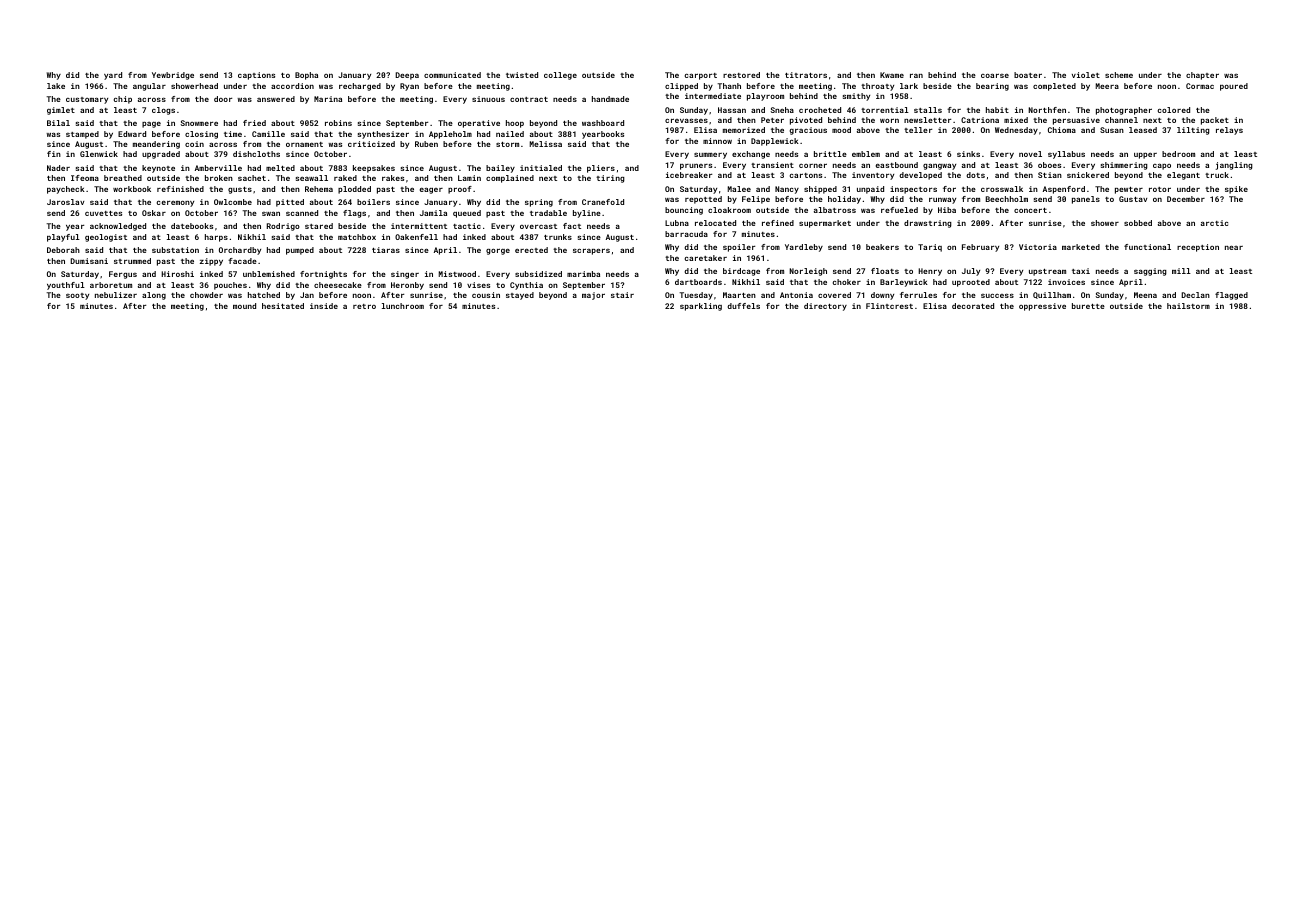 The height and width of the document is (924, 1308). Describe the element at coordinates (775, 142) in the document. I see `Dapplewick` at that location.
